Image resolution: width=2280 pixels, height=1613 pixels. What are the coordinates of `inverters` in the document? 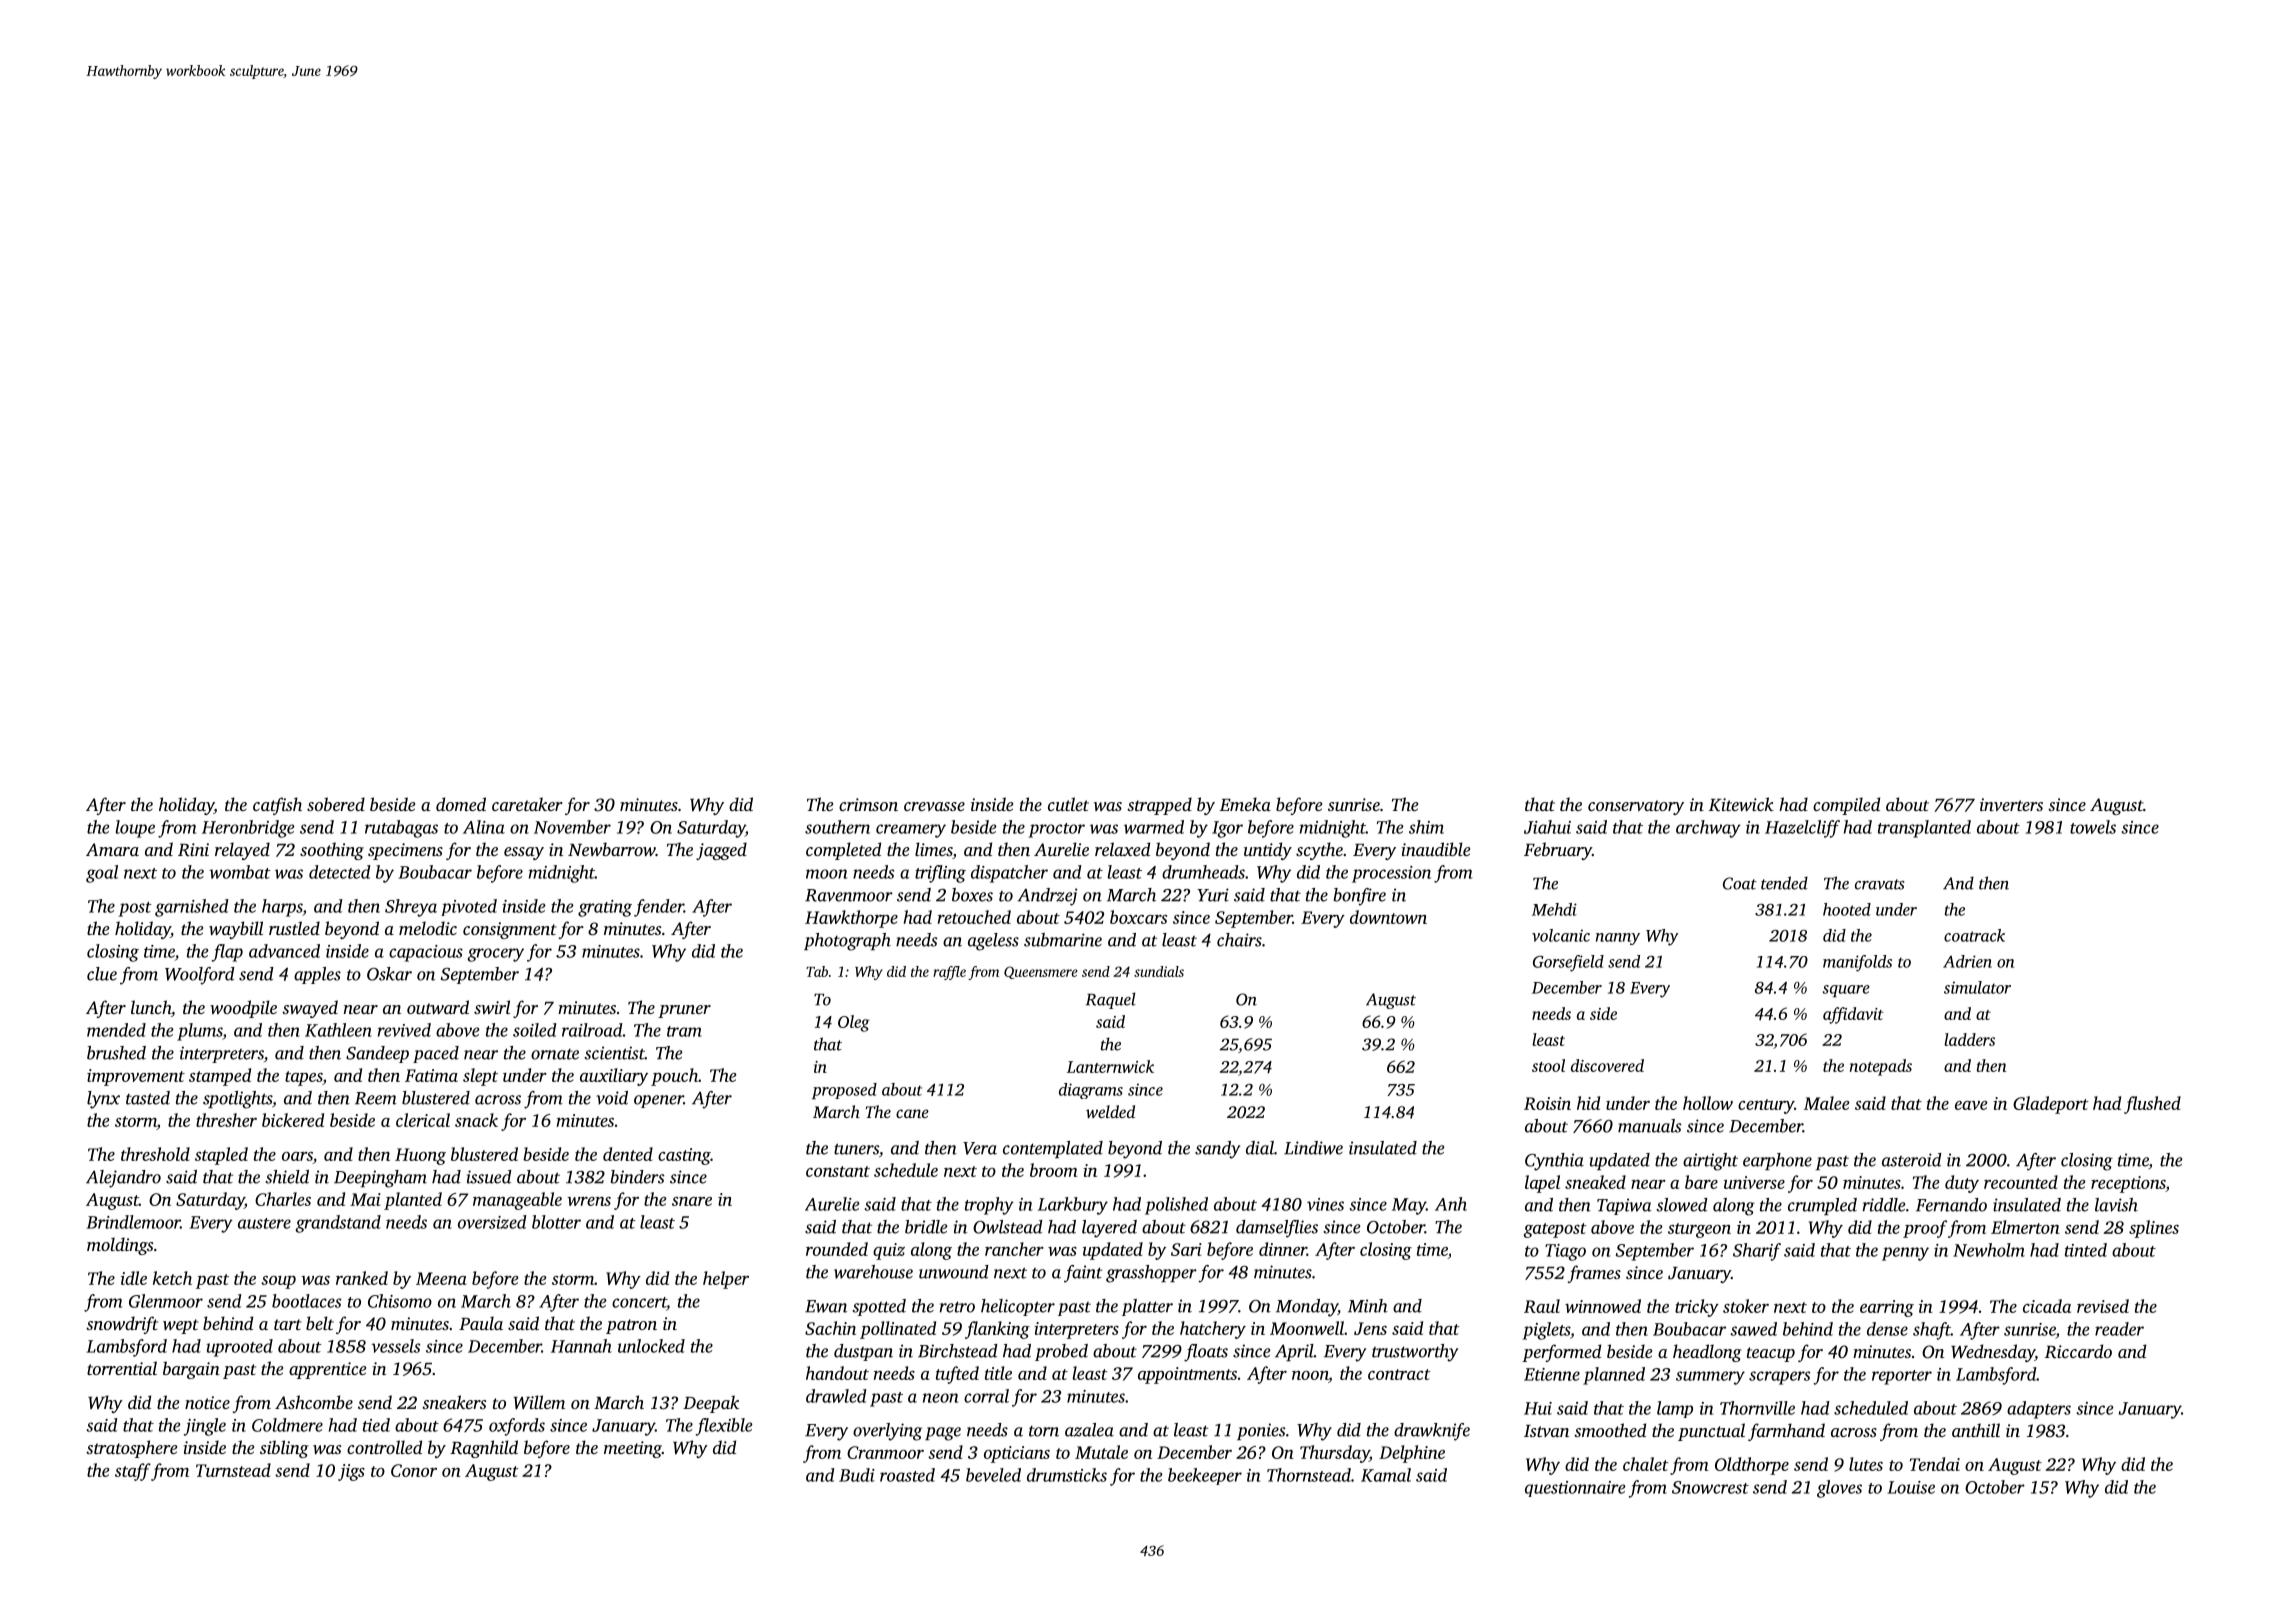 It's located at (2011, 804).
